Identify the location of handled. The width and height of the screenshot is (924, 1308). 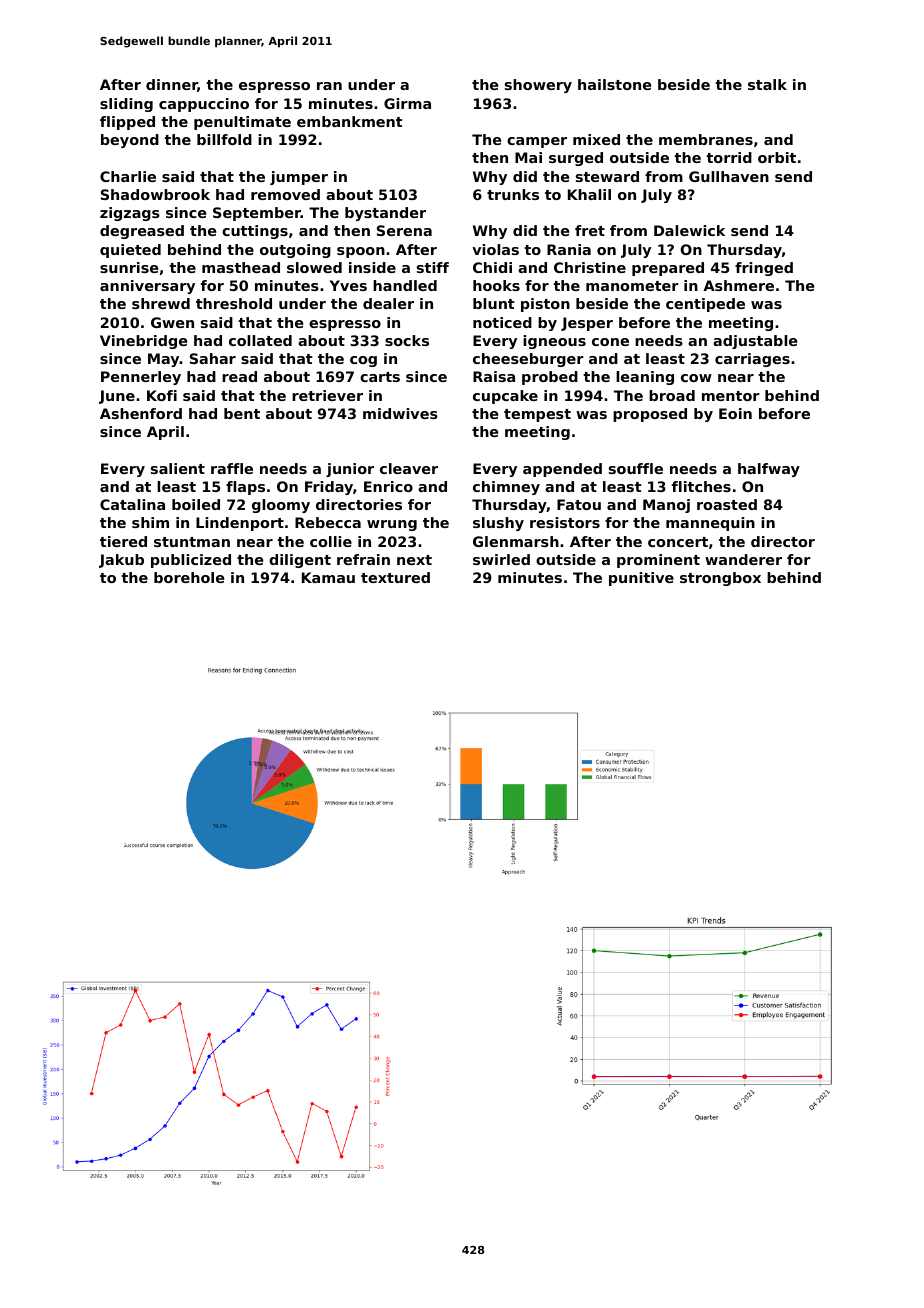
(405, 285).
